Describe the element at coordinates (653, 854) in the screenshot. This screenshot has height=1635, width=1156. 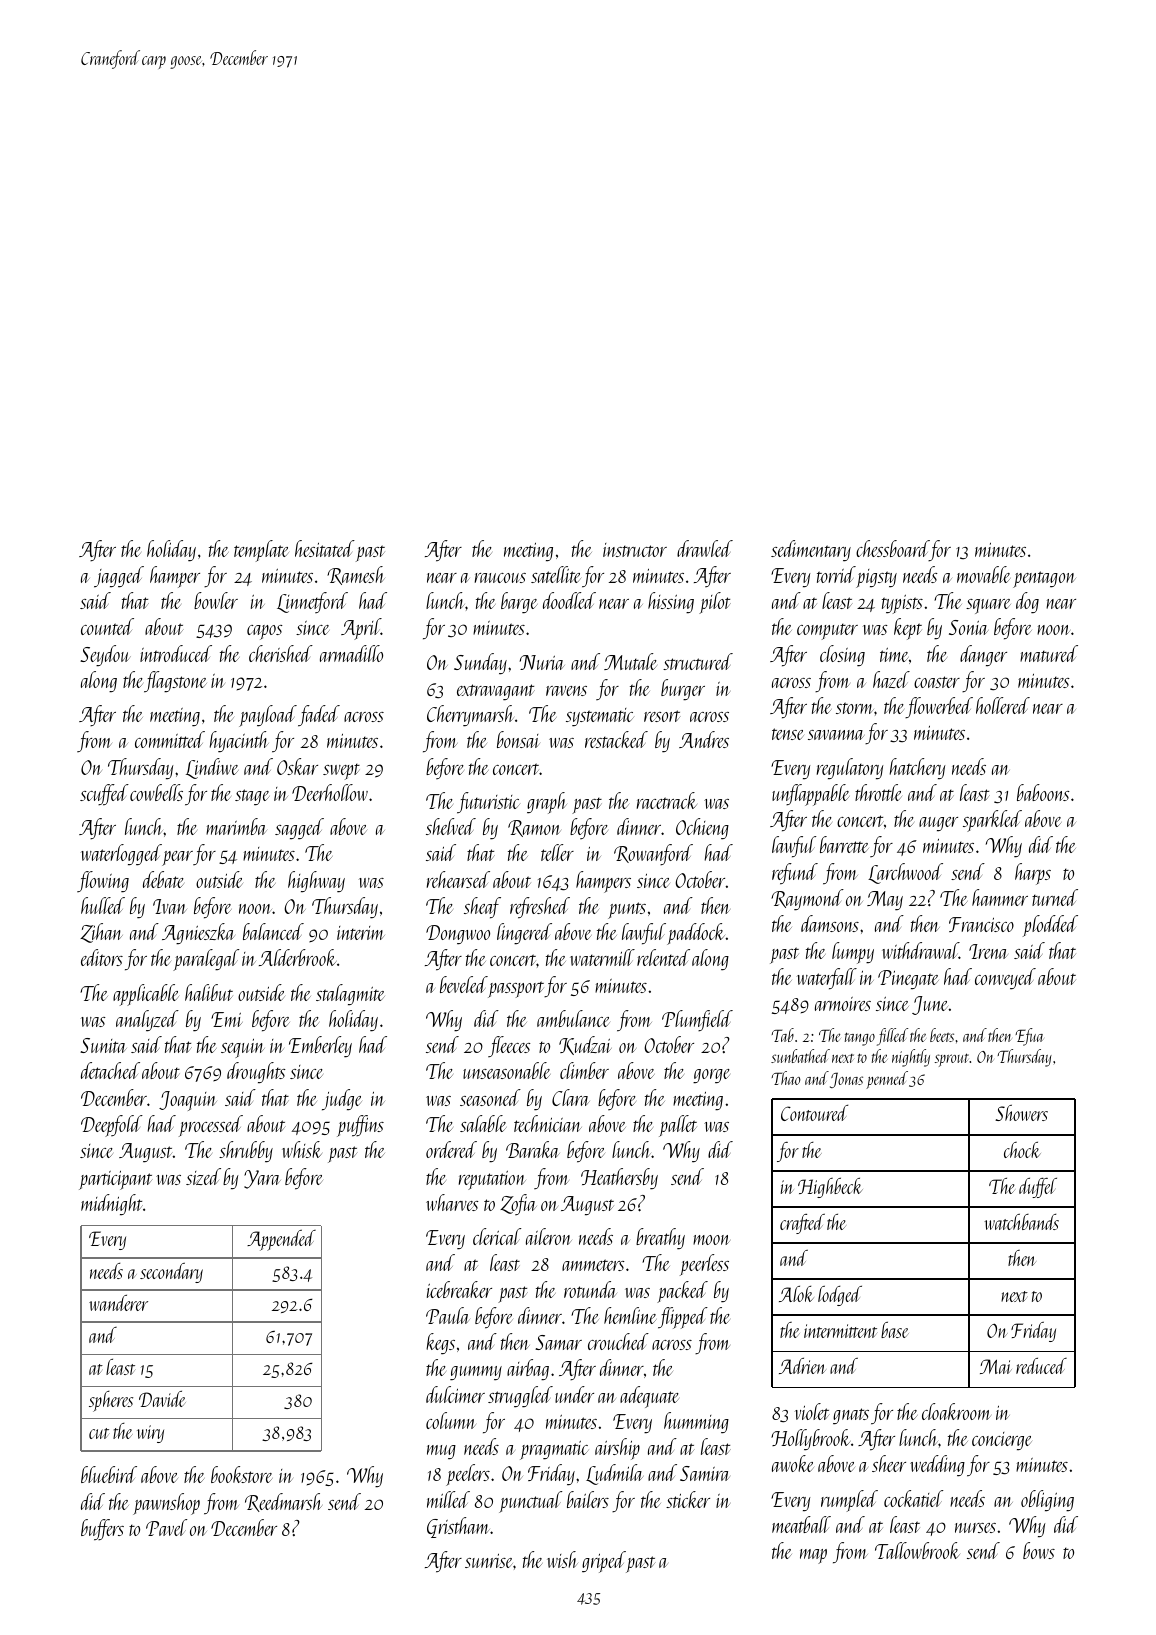
I see `Rowanford` at that location.
